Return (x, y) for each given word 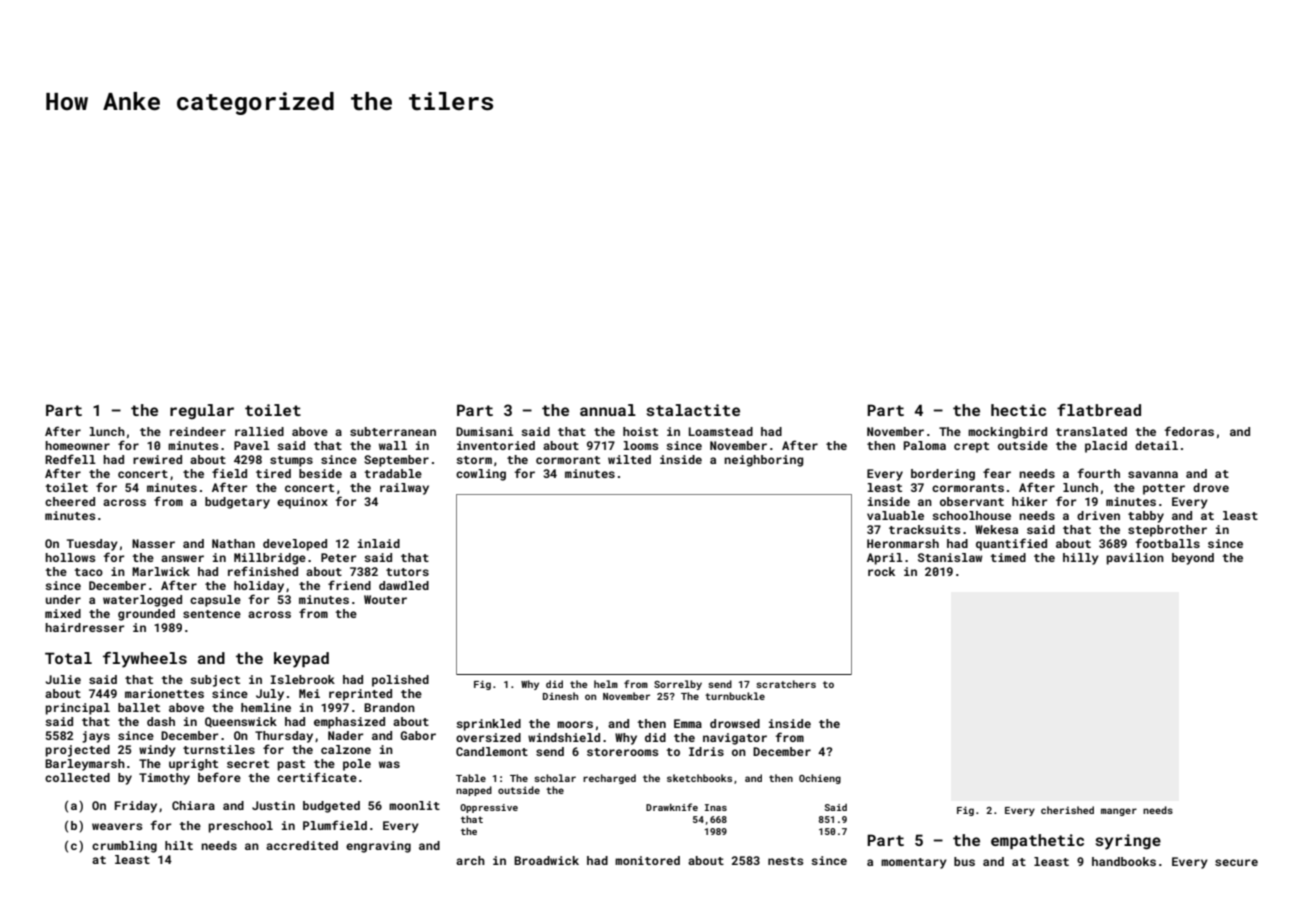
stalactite (693, 410)
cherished (1067, 810)
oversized (488, 737)
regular (202, 412)
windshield (564, 737)
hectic (1018, 410)
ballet (139, 707)
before (219, 777)
